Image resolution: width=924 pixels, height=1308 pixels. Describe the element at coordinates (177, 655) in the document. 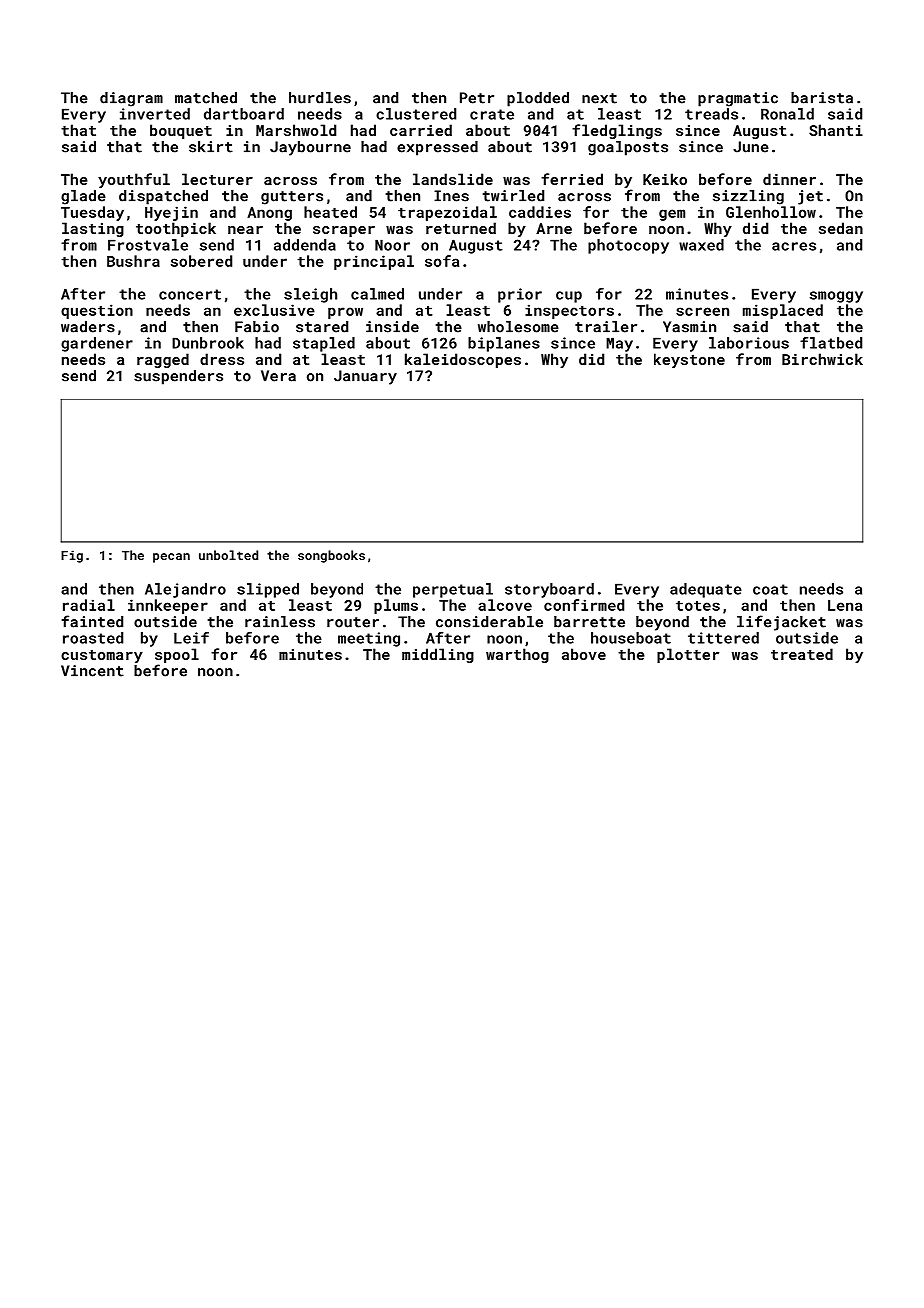

I see `spool` at that location.
